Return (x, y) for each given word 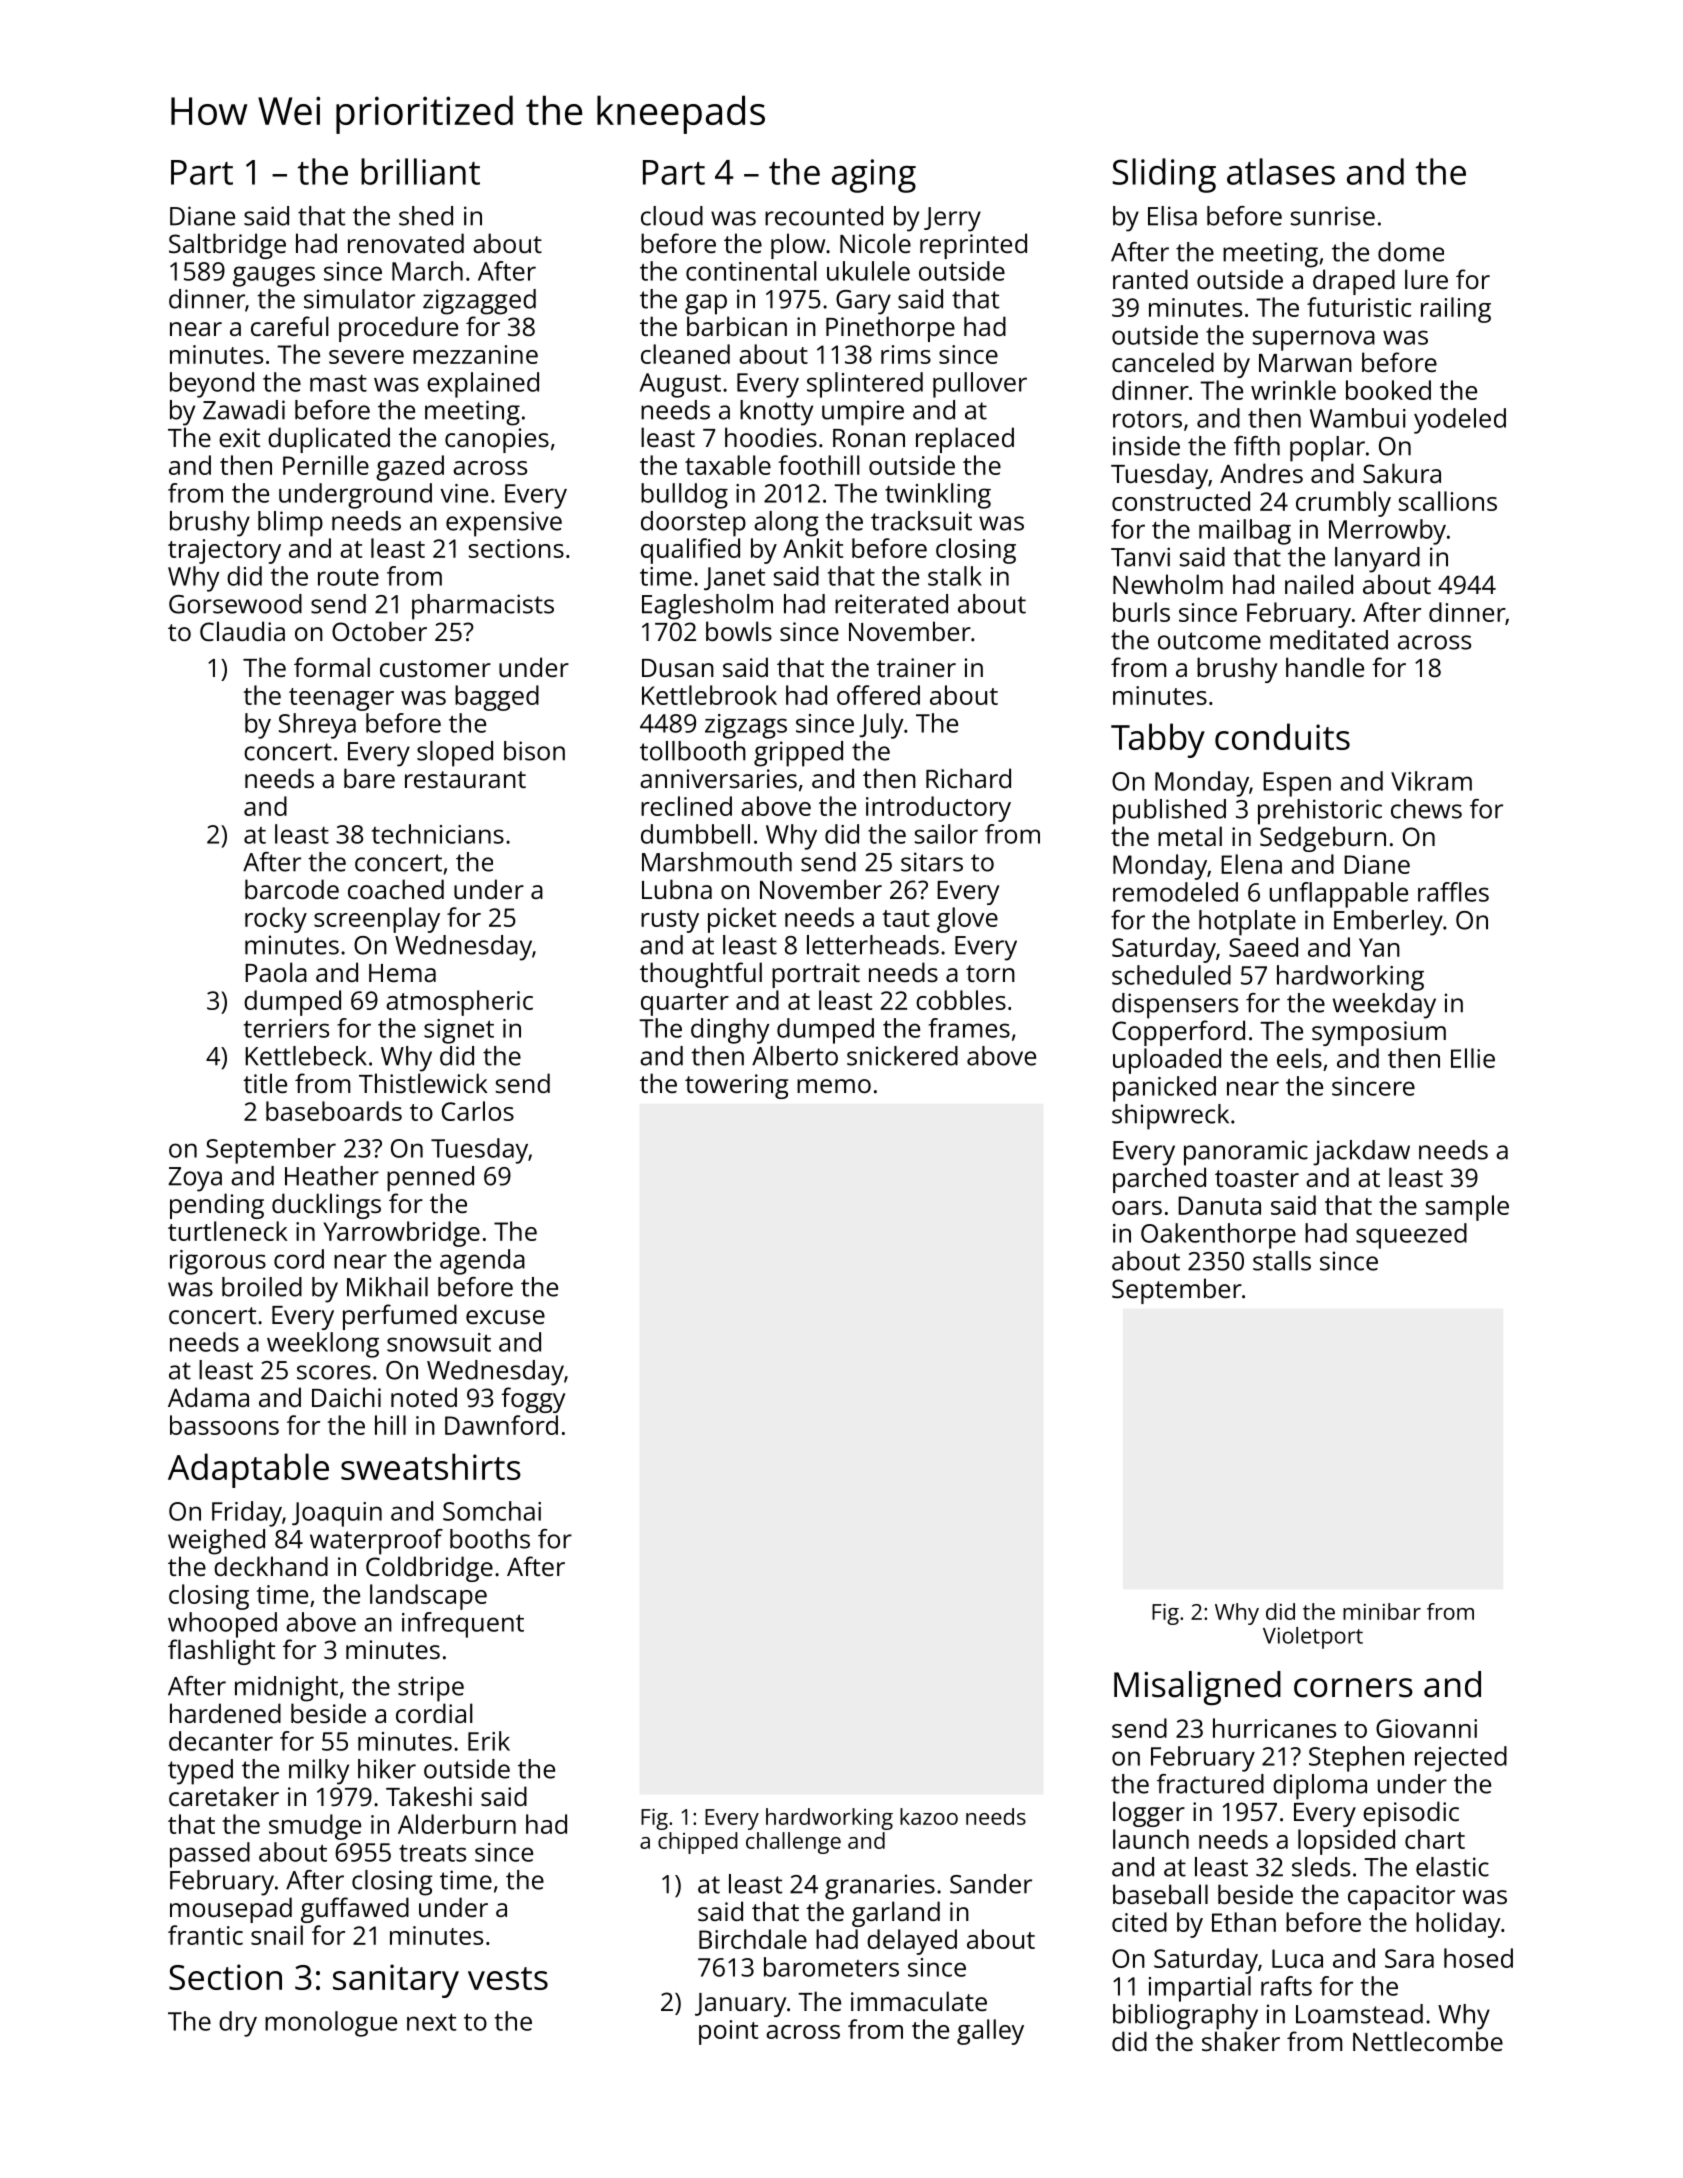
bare (369, 778)
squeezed (1411, 1236)
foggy (533, 1400)
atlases (1281, 171)
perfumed (400, 1317)
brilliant (420, 171)
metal (1190, 836)
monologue (331, 2024)
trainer (916, 667)
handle (1325, 667)
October (379, 631)
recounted (824, 216)
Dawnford (501, 1425)
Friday (247, 1514)
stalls (1282, 1261)
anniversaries (718, 778)
